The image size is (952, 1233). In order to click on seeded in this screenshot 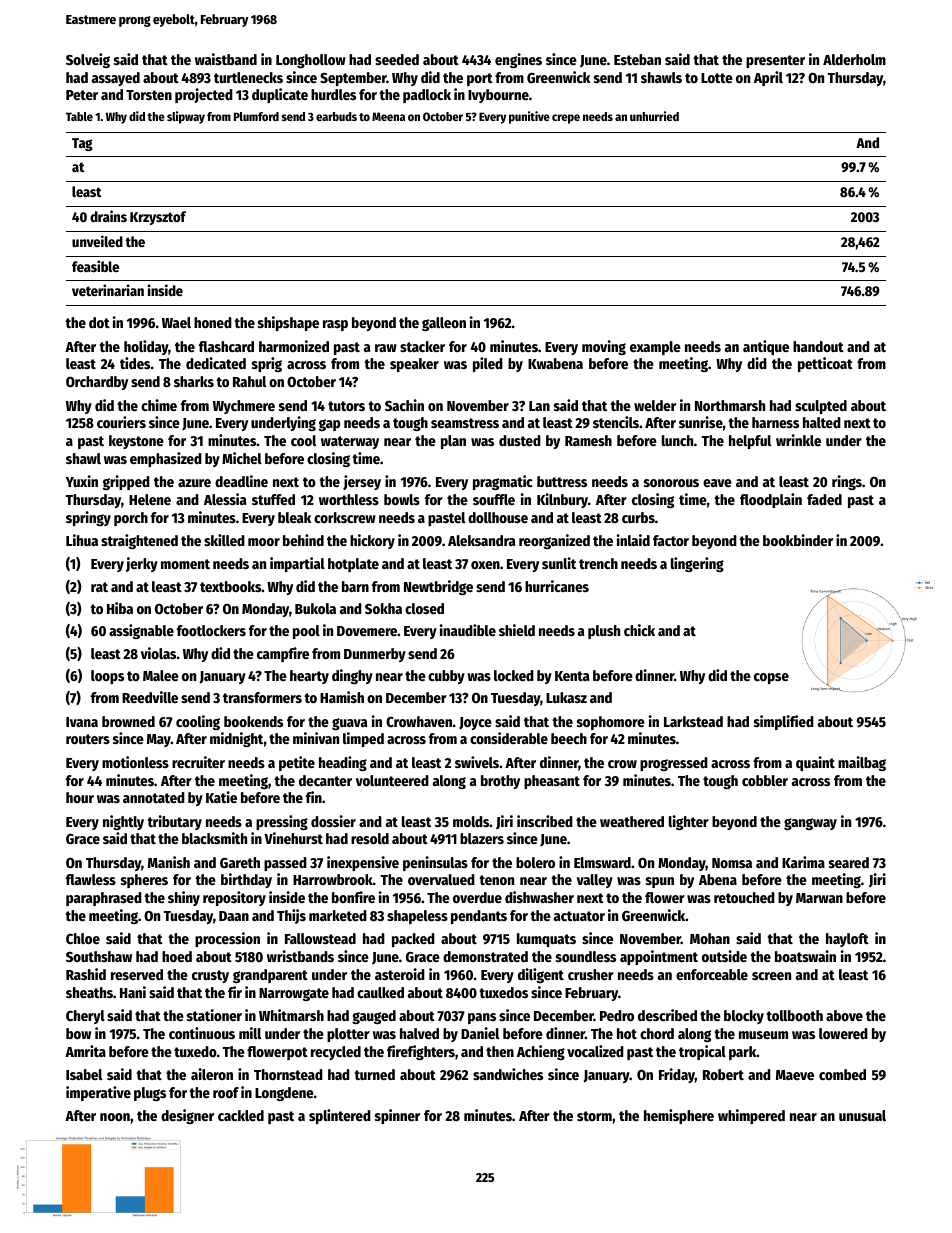, I will do `click(397, 59)`.
